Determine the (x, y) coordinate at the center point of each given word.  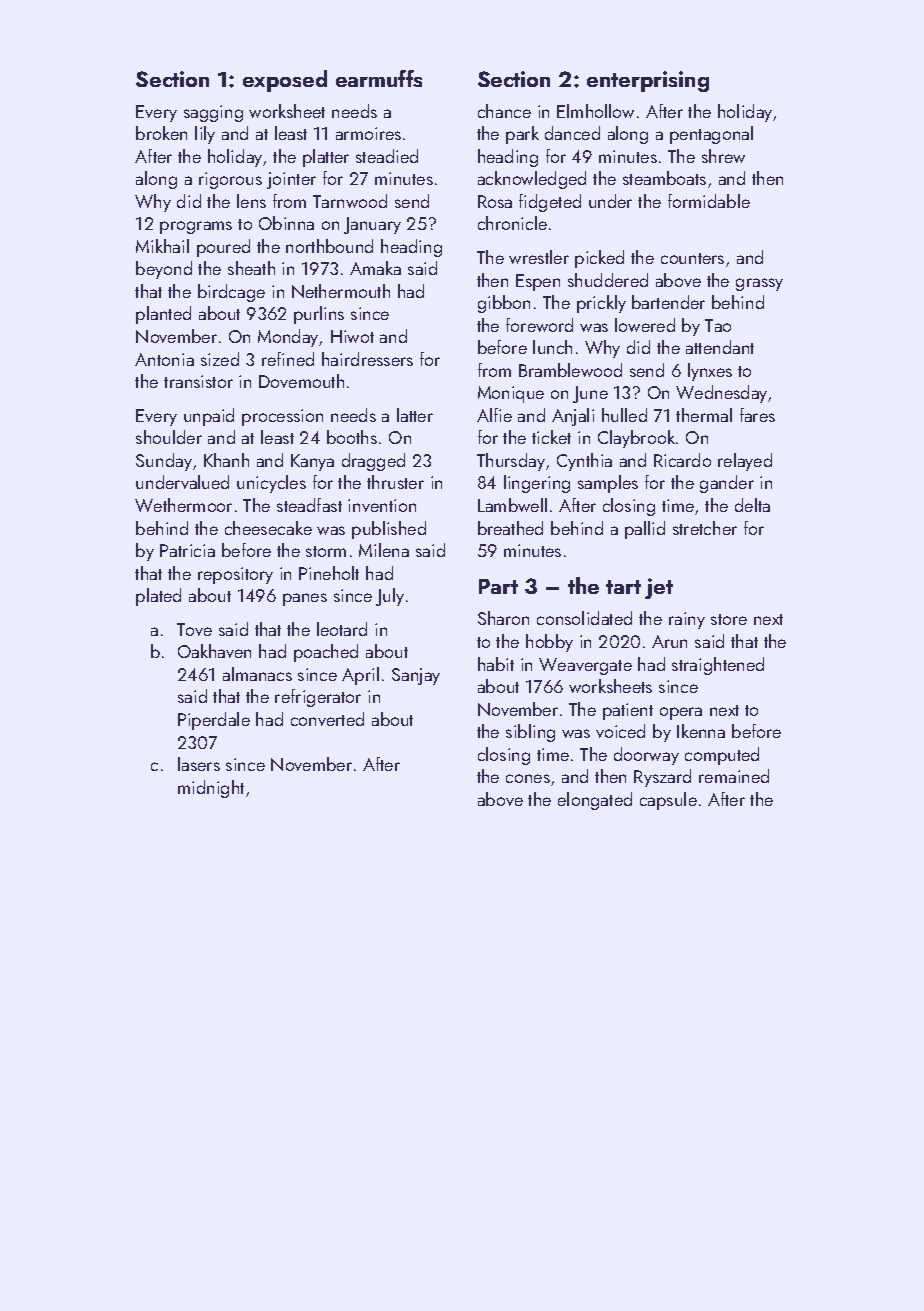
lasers (199, 764)
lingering (537, 484)
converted (327, 719)
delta (752, 505)
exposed (285, 81)
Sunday (164, 462)
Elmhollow (595, 111)
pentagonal (711, 135)
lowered (645, 325)
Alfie (494, 415)
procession (282, 417)
